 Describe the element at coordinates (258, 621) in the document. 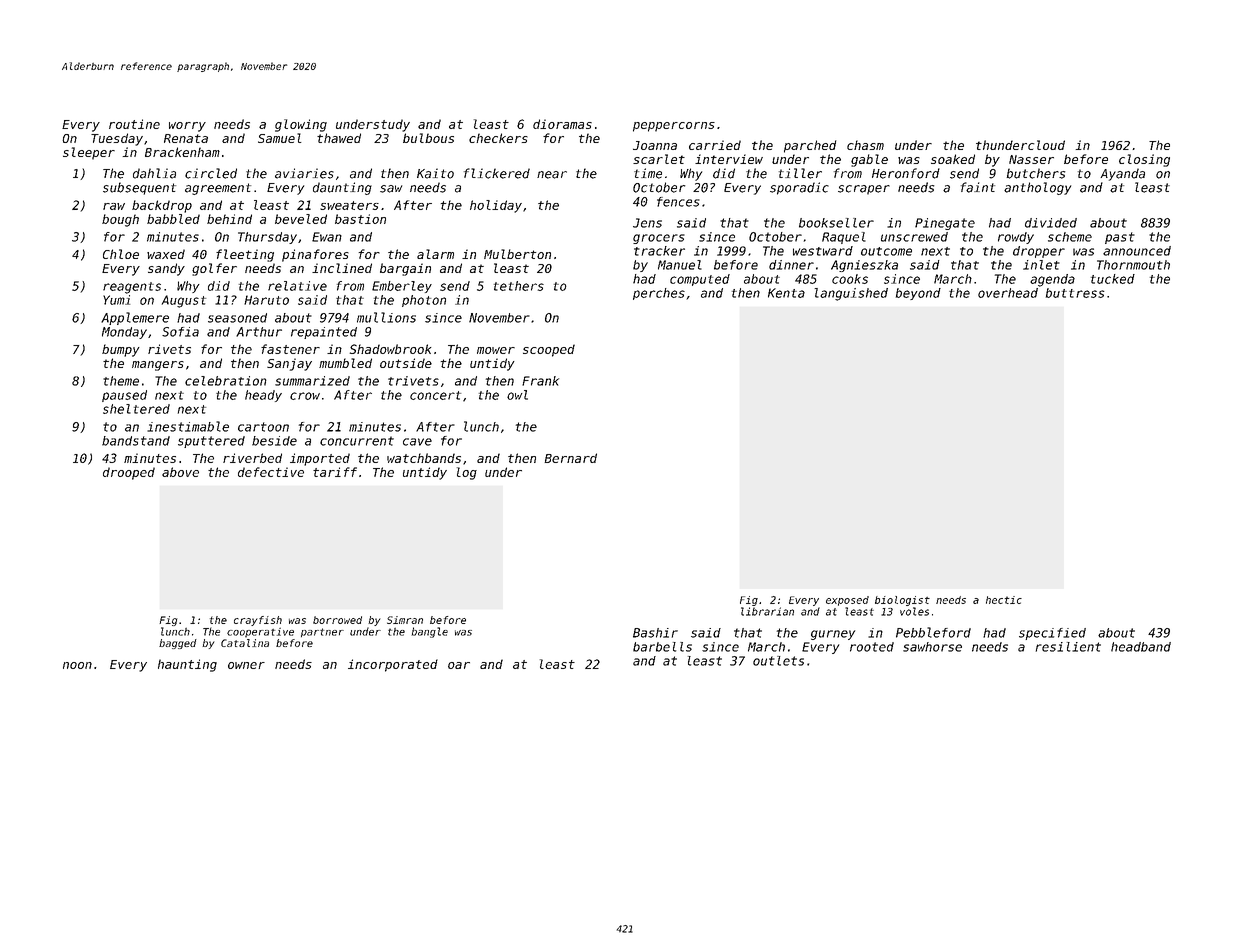

I see `crayfish` at that location.
